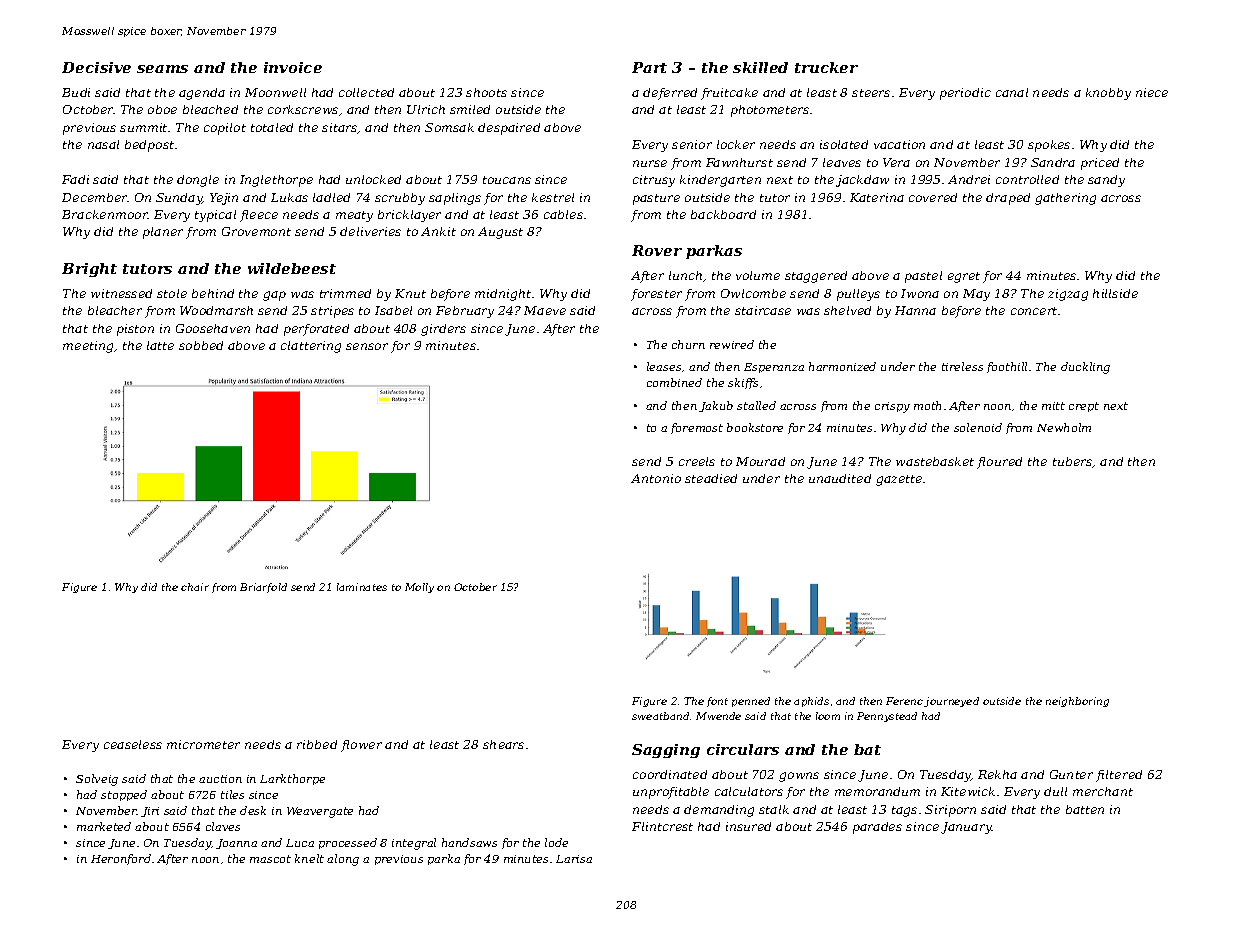 This page has width=1233, height=952. Describe the element at coordinates (574, 859) in the page. I see `Larisa` at that location.
